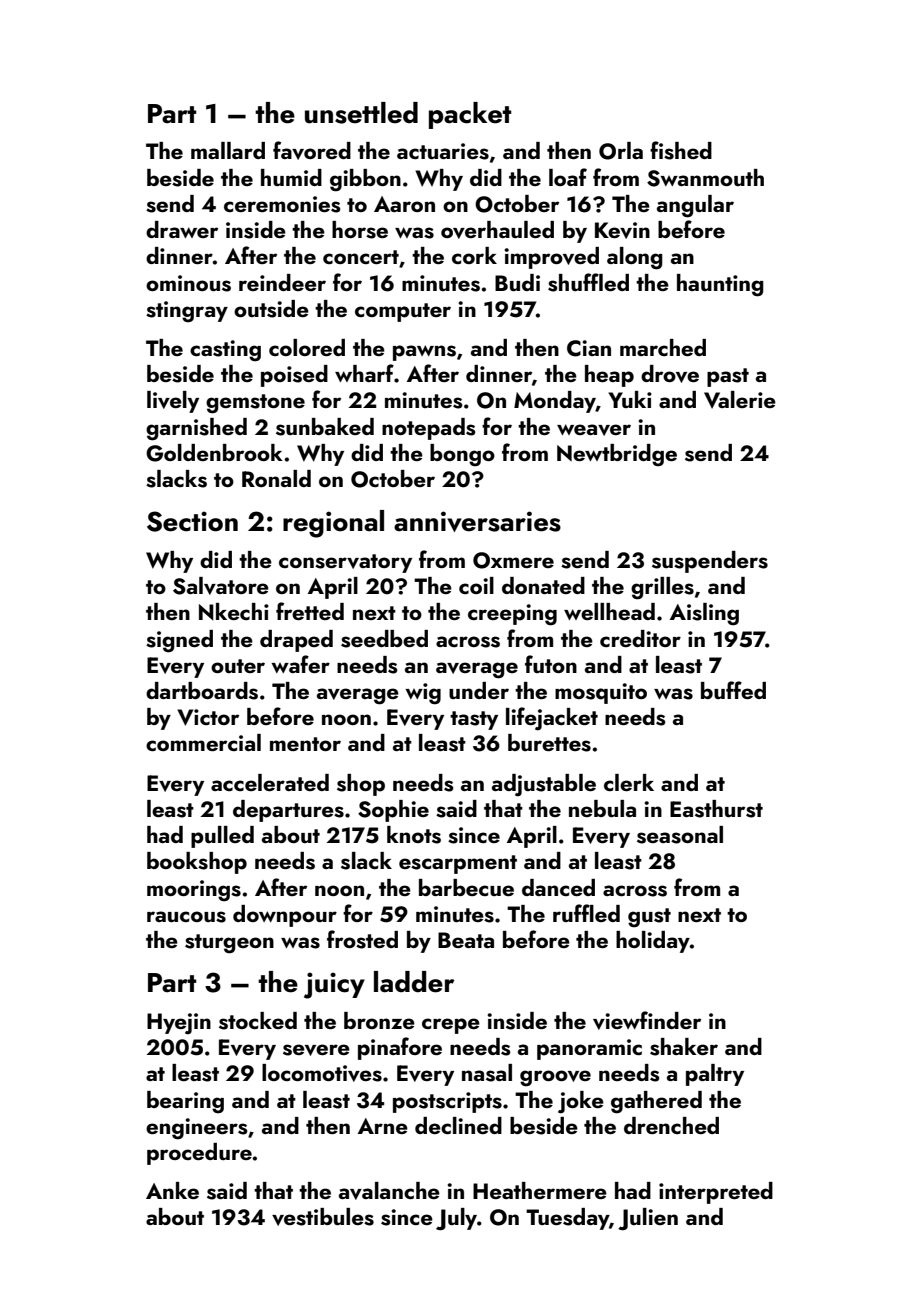 This screenshot has width=924, height=1311. I want to click on Julien, so click(648, 1219).
